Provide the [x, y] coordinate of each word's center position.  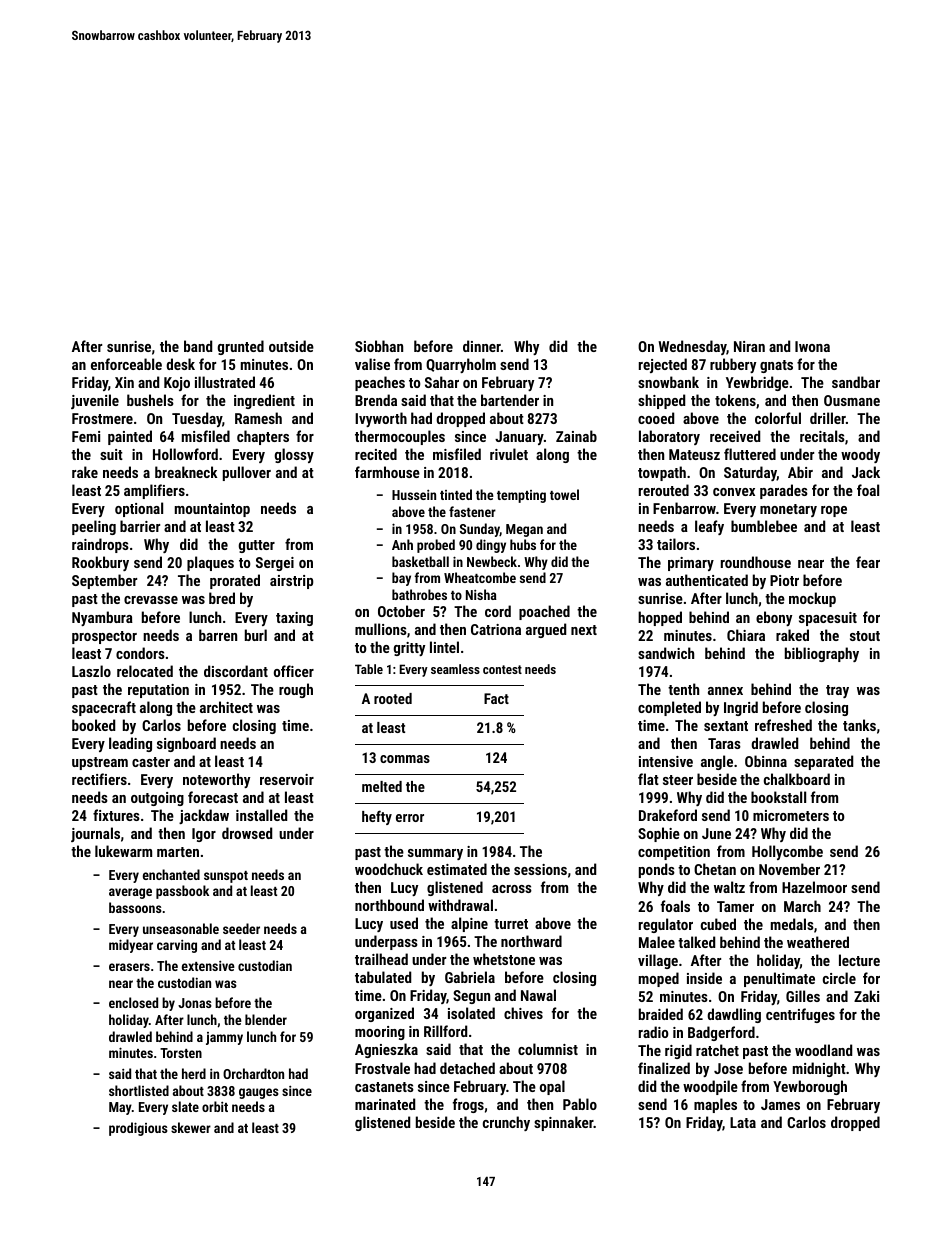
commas [405, 759]
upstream [100, 763]
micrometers [791, 815]
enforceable [126, 364]
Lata [743, 1122]
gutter [257, 546]
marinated [385, 1104]
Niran [749, 346]
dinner [482, 346]
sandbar [856, 382]
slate [185, 1106]
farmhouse [387, 472]
